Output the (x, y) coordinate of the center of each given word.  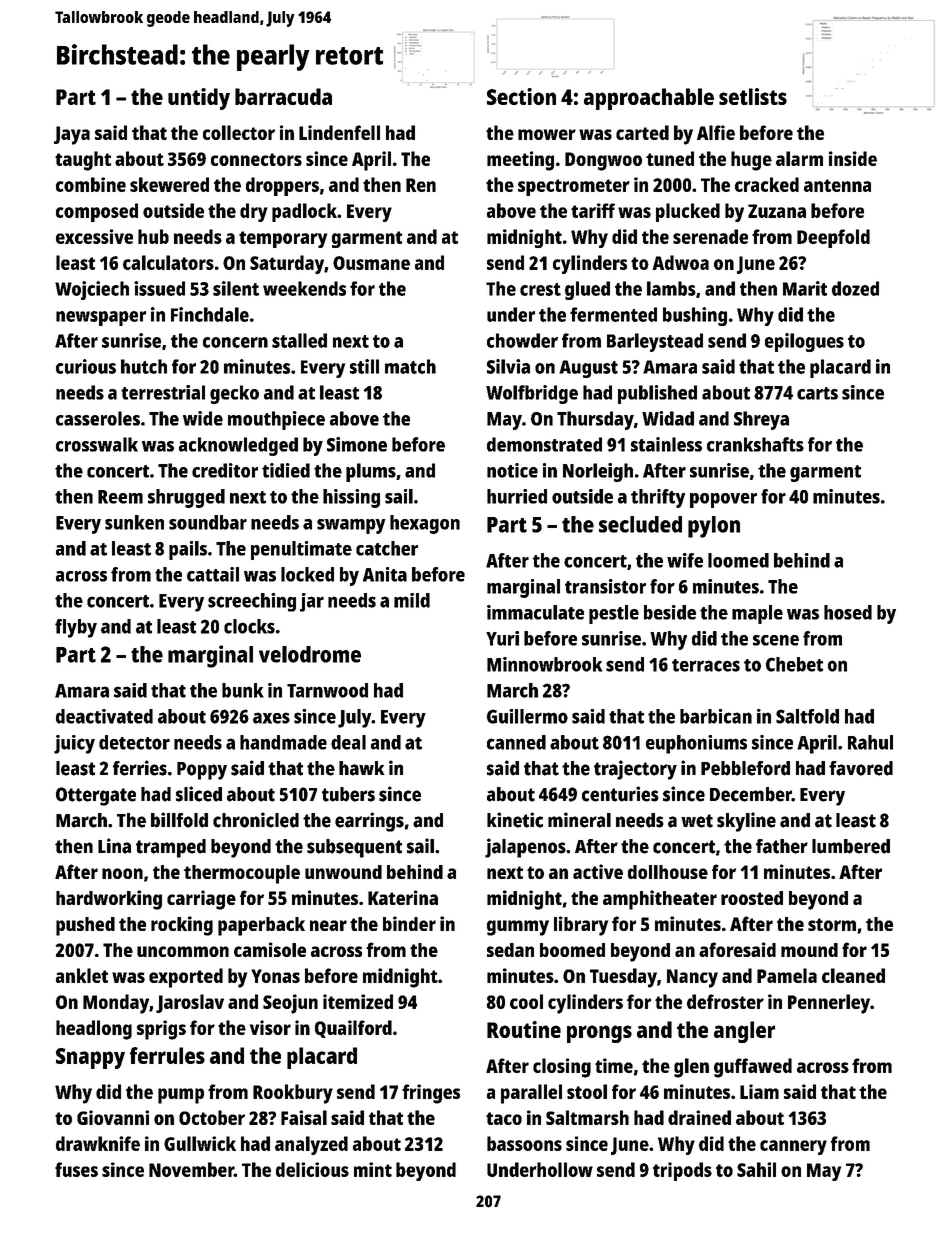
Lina (114, 846)
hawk (362, 768)
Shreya (761, 420)
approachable (649, 99)
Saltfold (807, 716)
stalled (299, 340)
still (364, 366)
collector (239, 132)
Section (521, 96)
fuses (76, 1169)
